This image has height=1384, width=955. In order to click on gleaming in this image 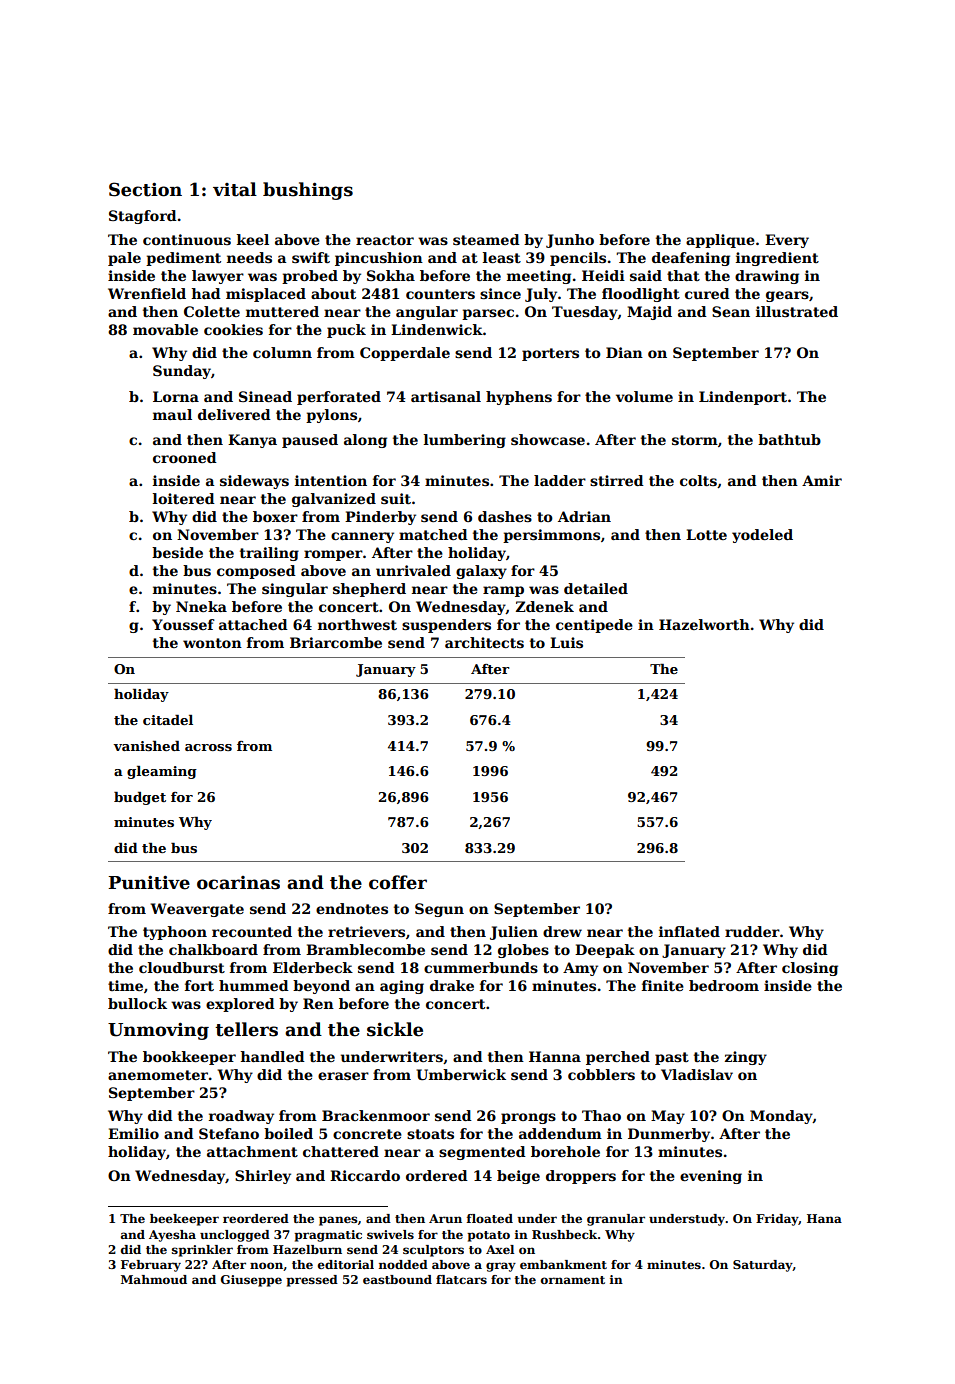, I will do `click(162, 772)`.
